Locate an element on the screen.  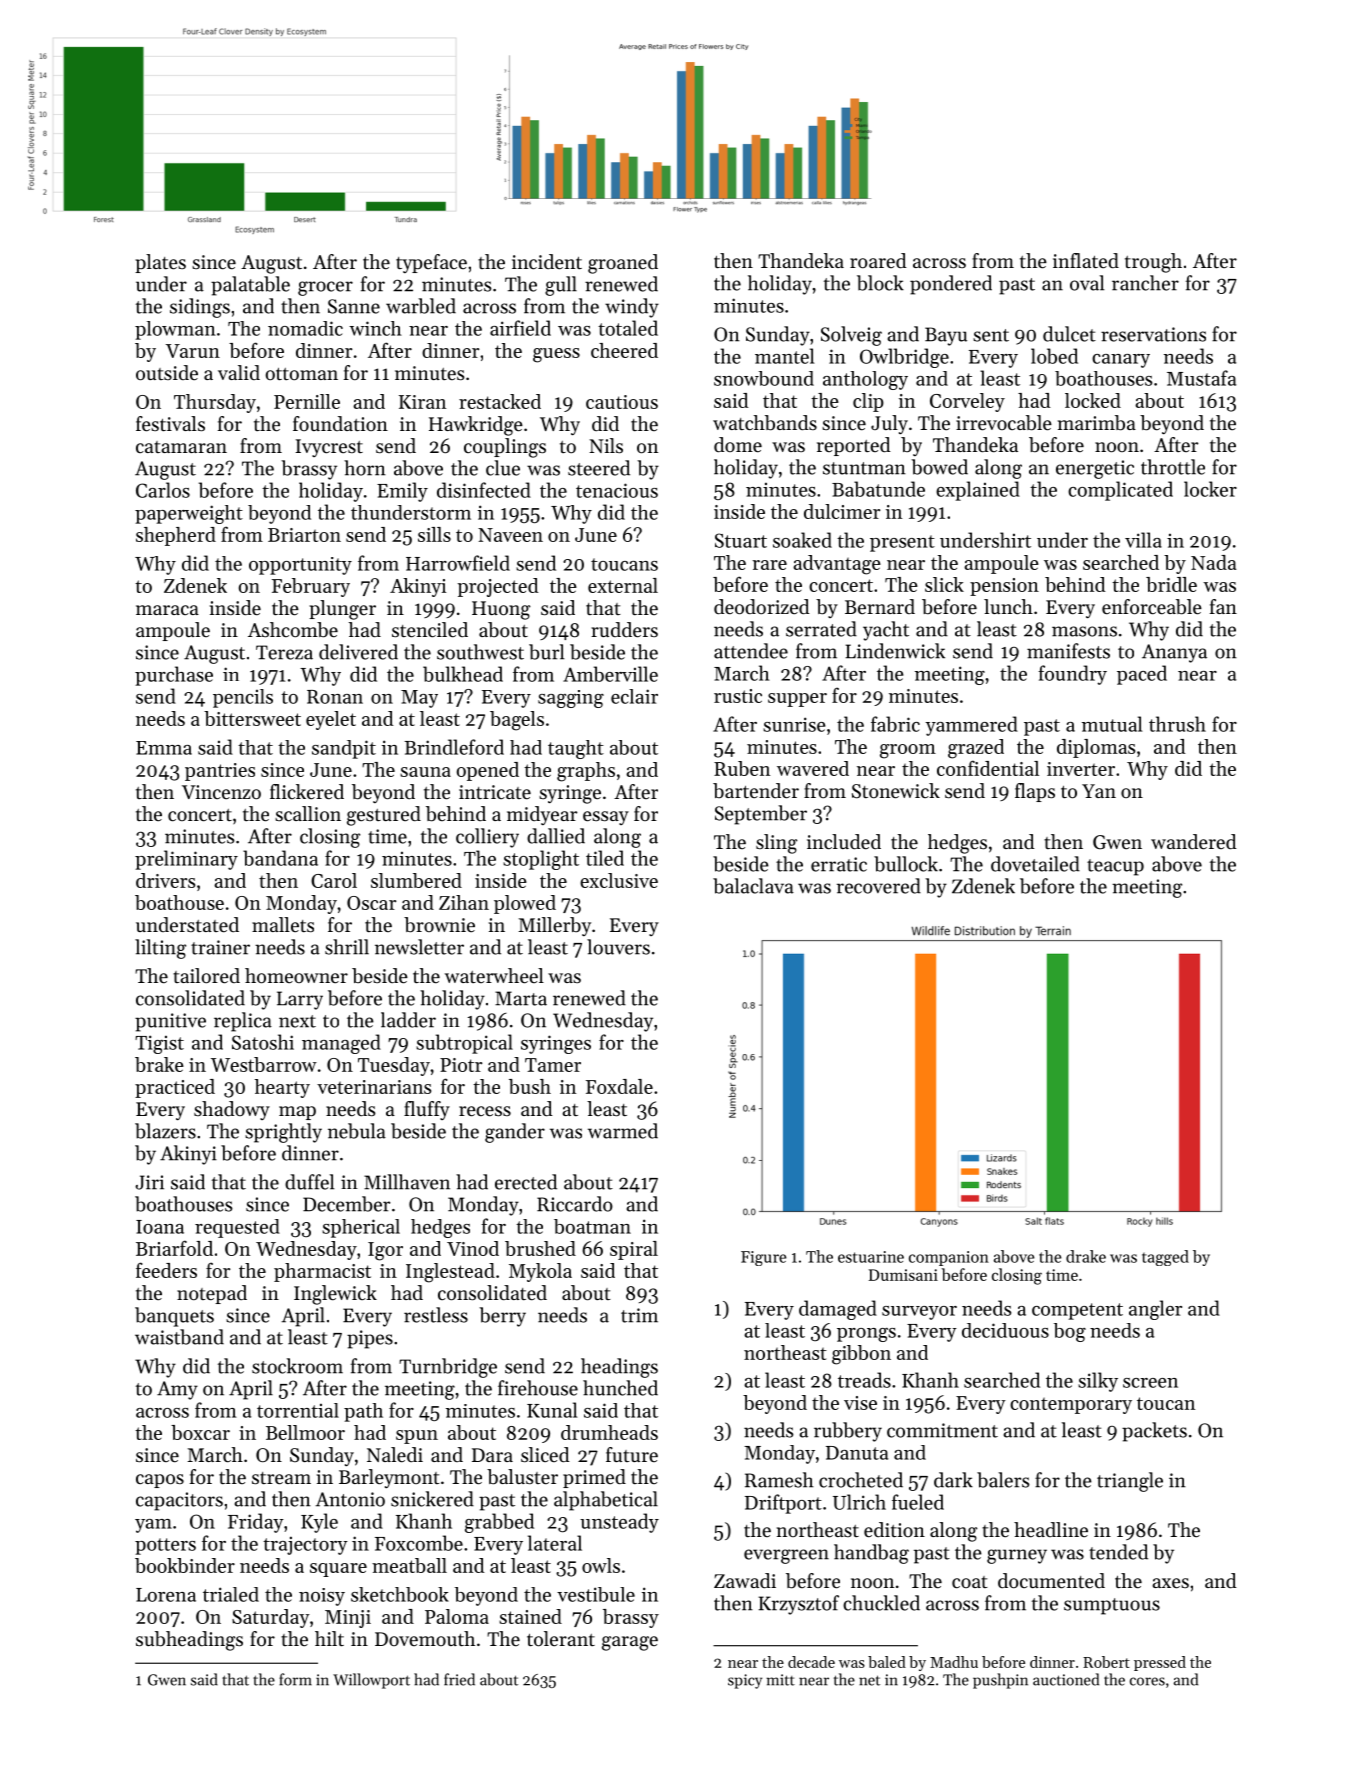
grocer is located at coordinates (325, 288).
